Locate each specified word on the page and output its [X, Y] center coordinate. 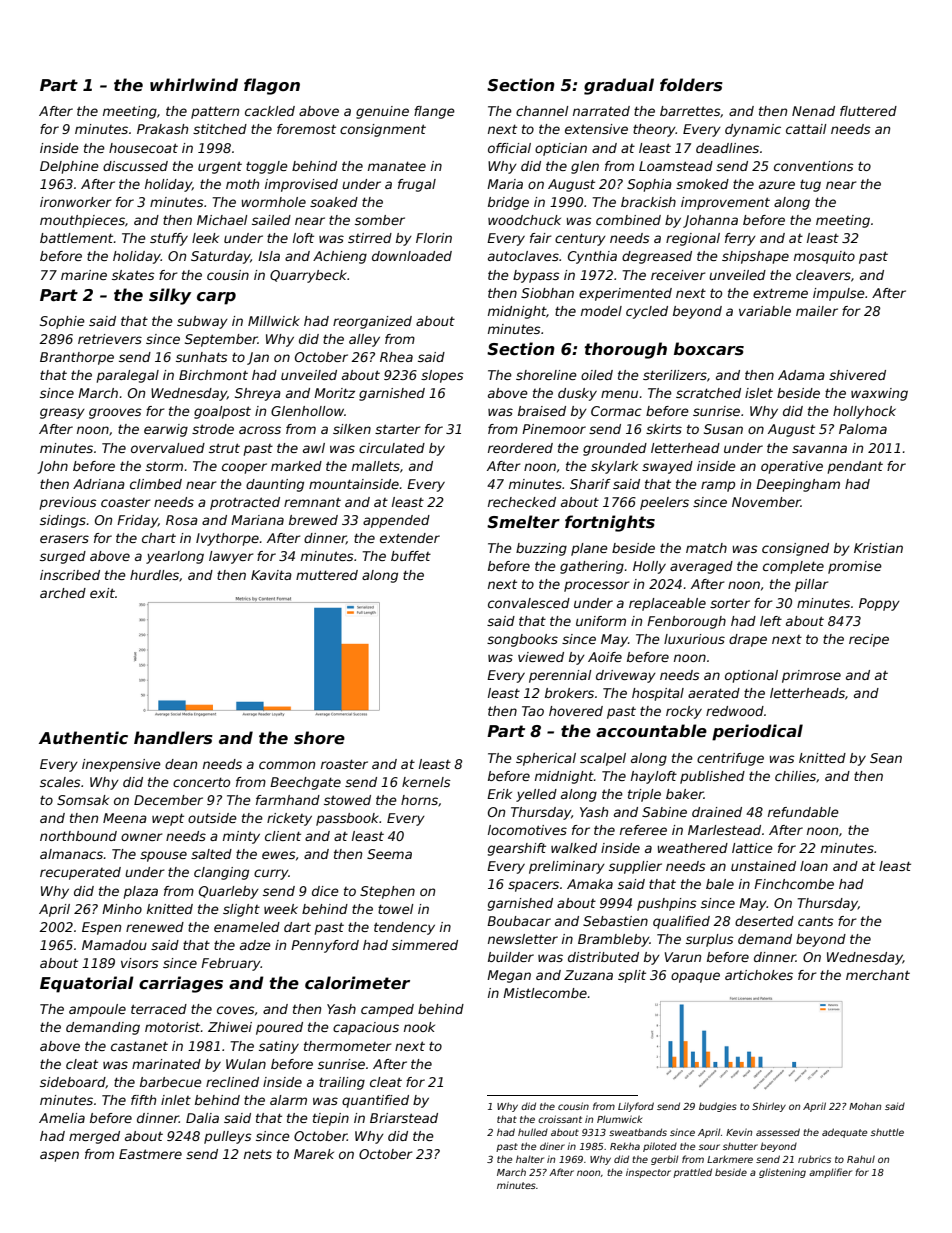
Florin [434, 238]
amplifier [830, 1173]
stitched [220, 129]
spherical [546, 759]
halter [530, 1159]
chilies [795, 776]
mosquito [824, 257]
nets [258, 1154]
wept [168, 819]
